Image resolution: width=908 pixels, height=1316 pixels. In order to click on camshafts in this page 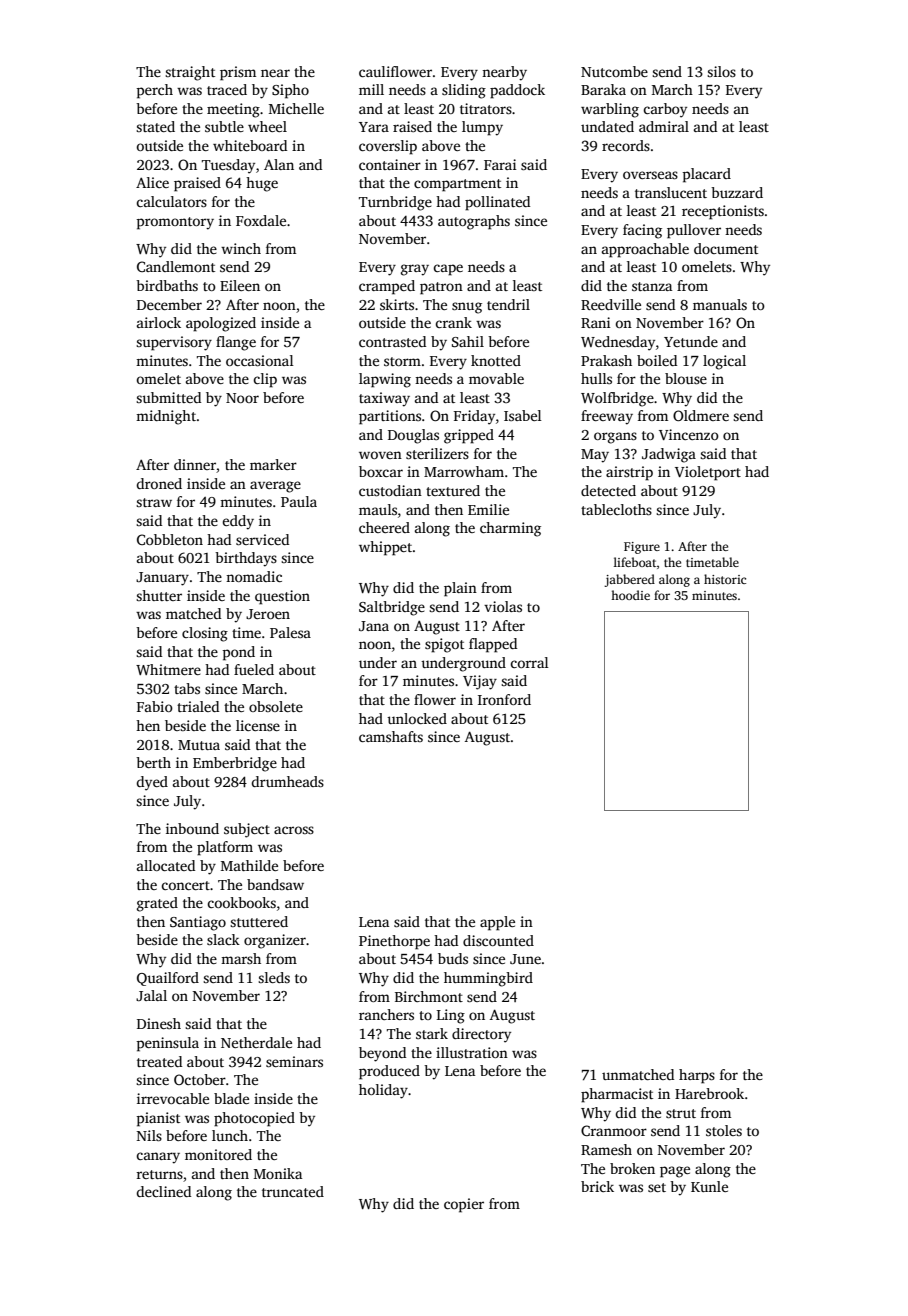, I will do `click(391, 736)`.
